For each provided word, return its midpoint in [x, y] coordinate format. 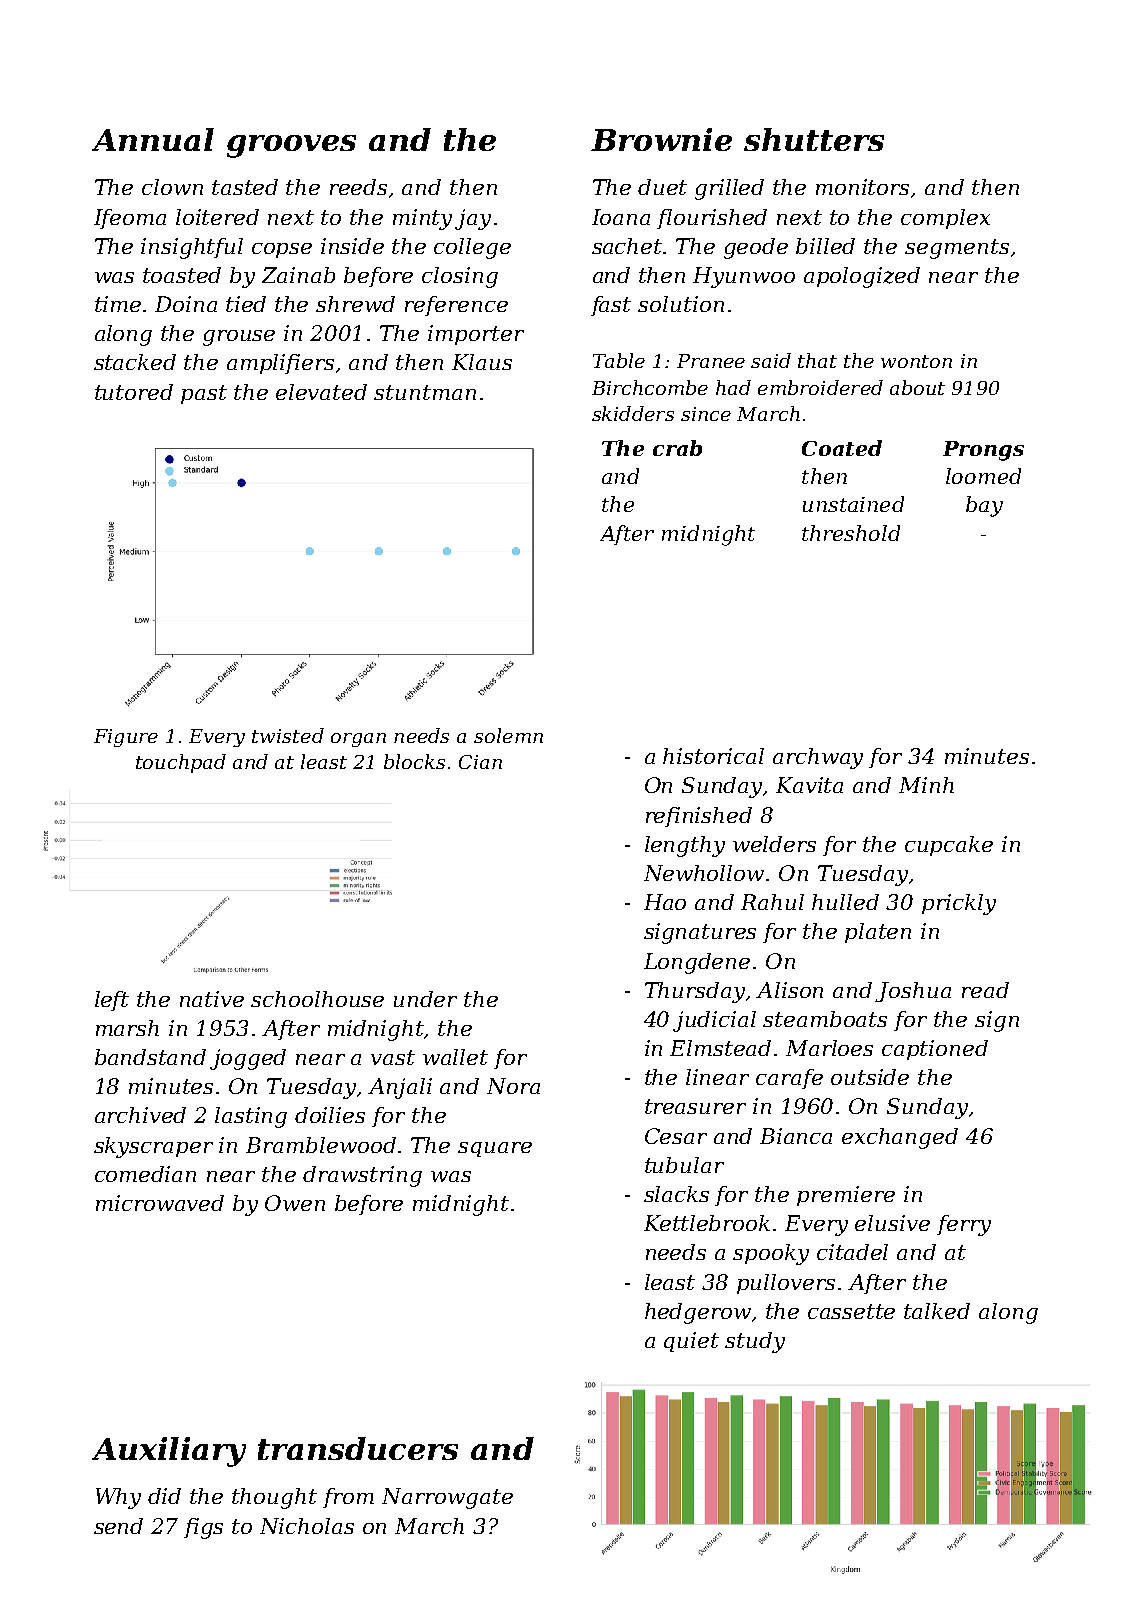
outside [870, 1077]
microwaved [160, 1203]
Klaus [482, 362]
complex [945, 219]
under [425, 999]
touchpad [181, 763]
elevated [321, 392]
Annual [153, 139]
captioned [935, 1050]
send [118, 1526]
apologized [862, 277]
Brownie [661, 139]
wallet [455, 1057]
